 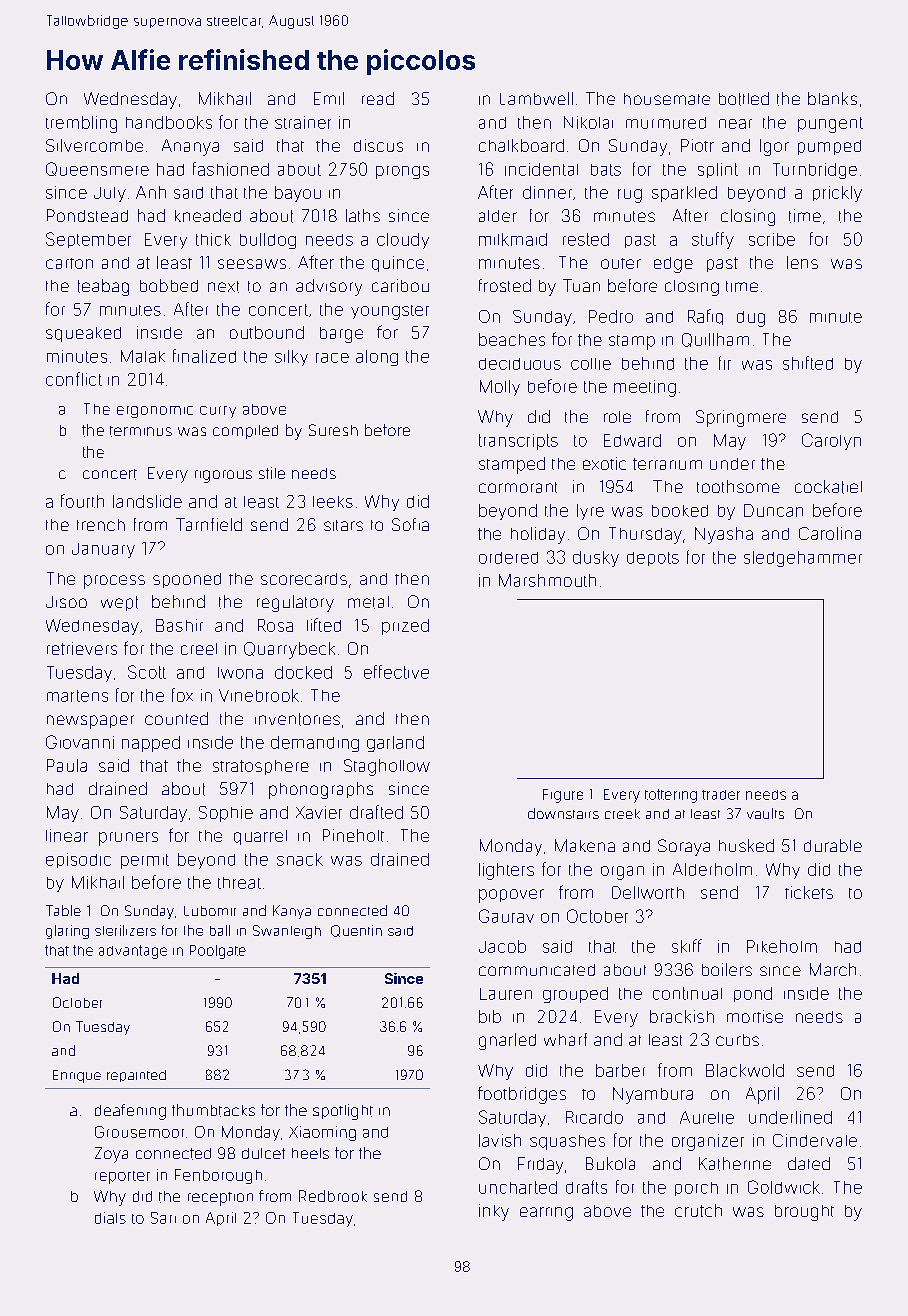 I want to click on stratosphere, so click(x=261, y=767).
